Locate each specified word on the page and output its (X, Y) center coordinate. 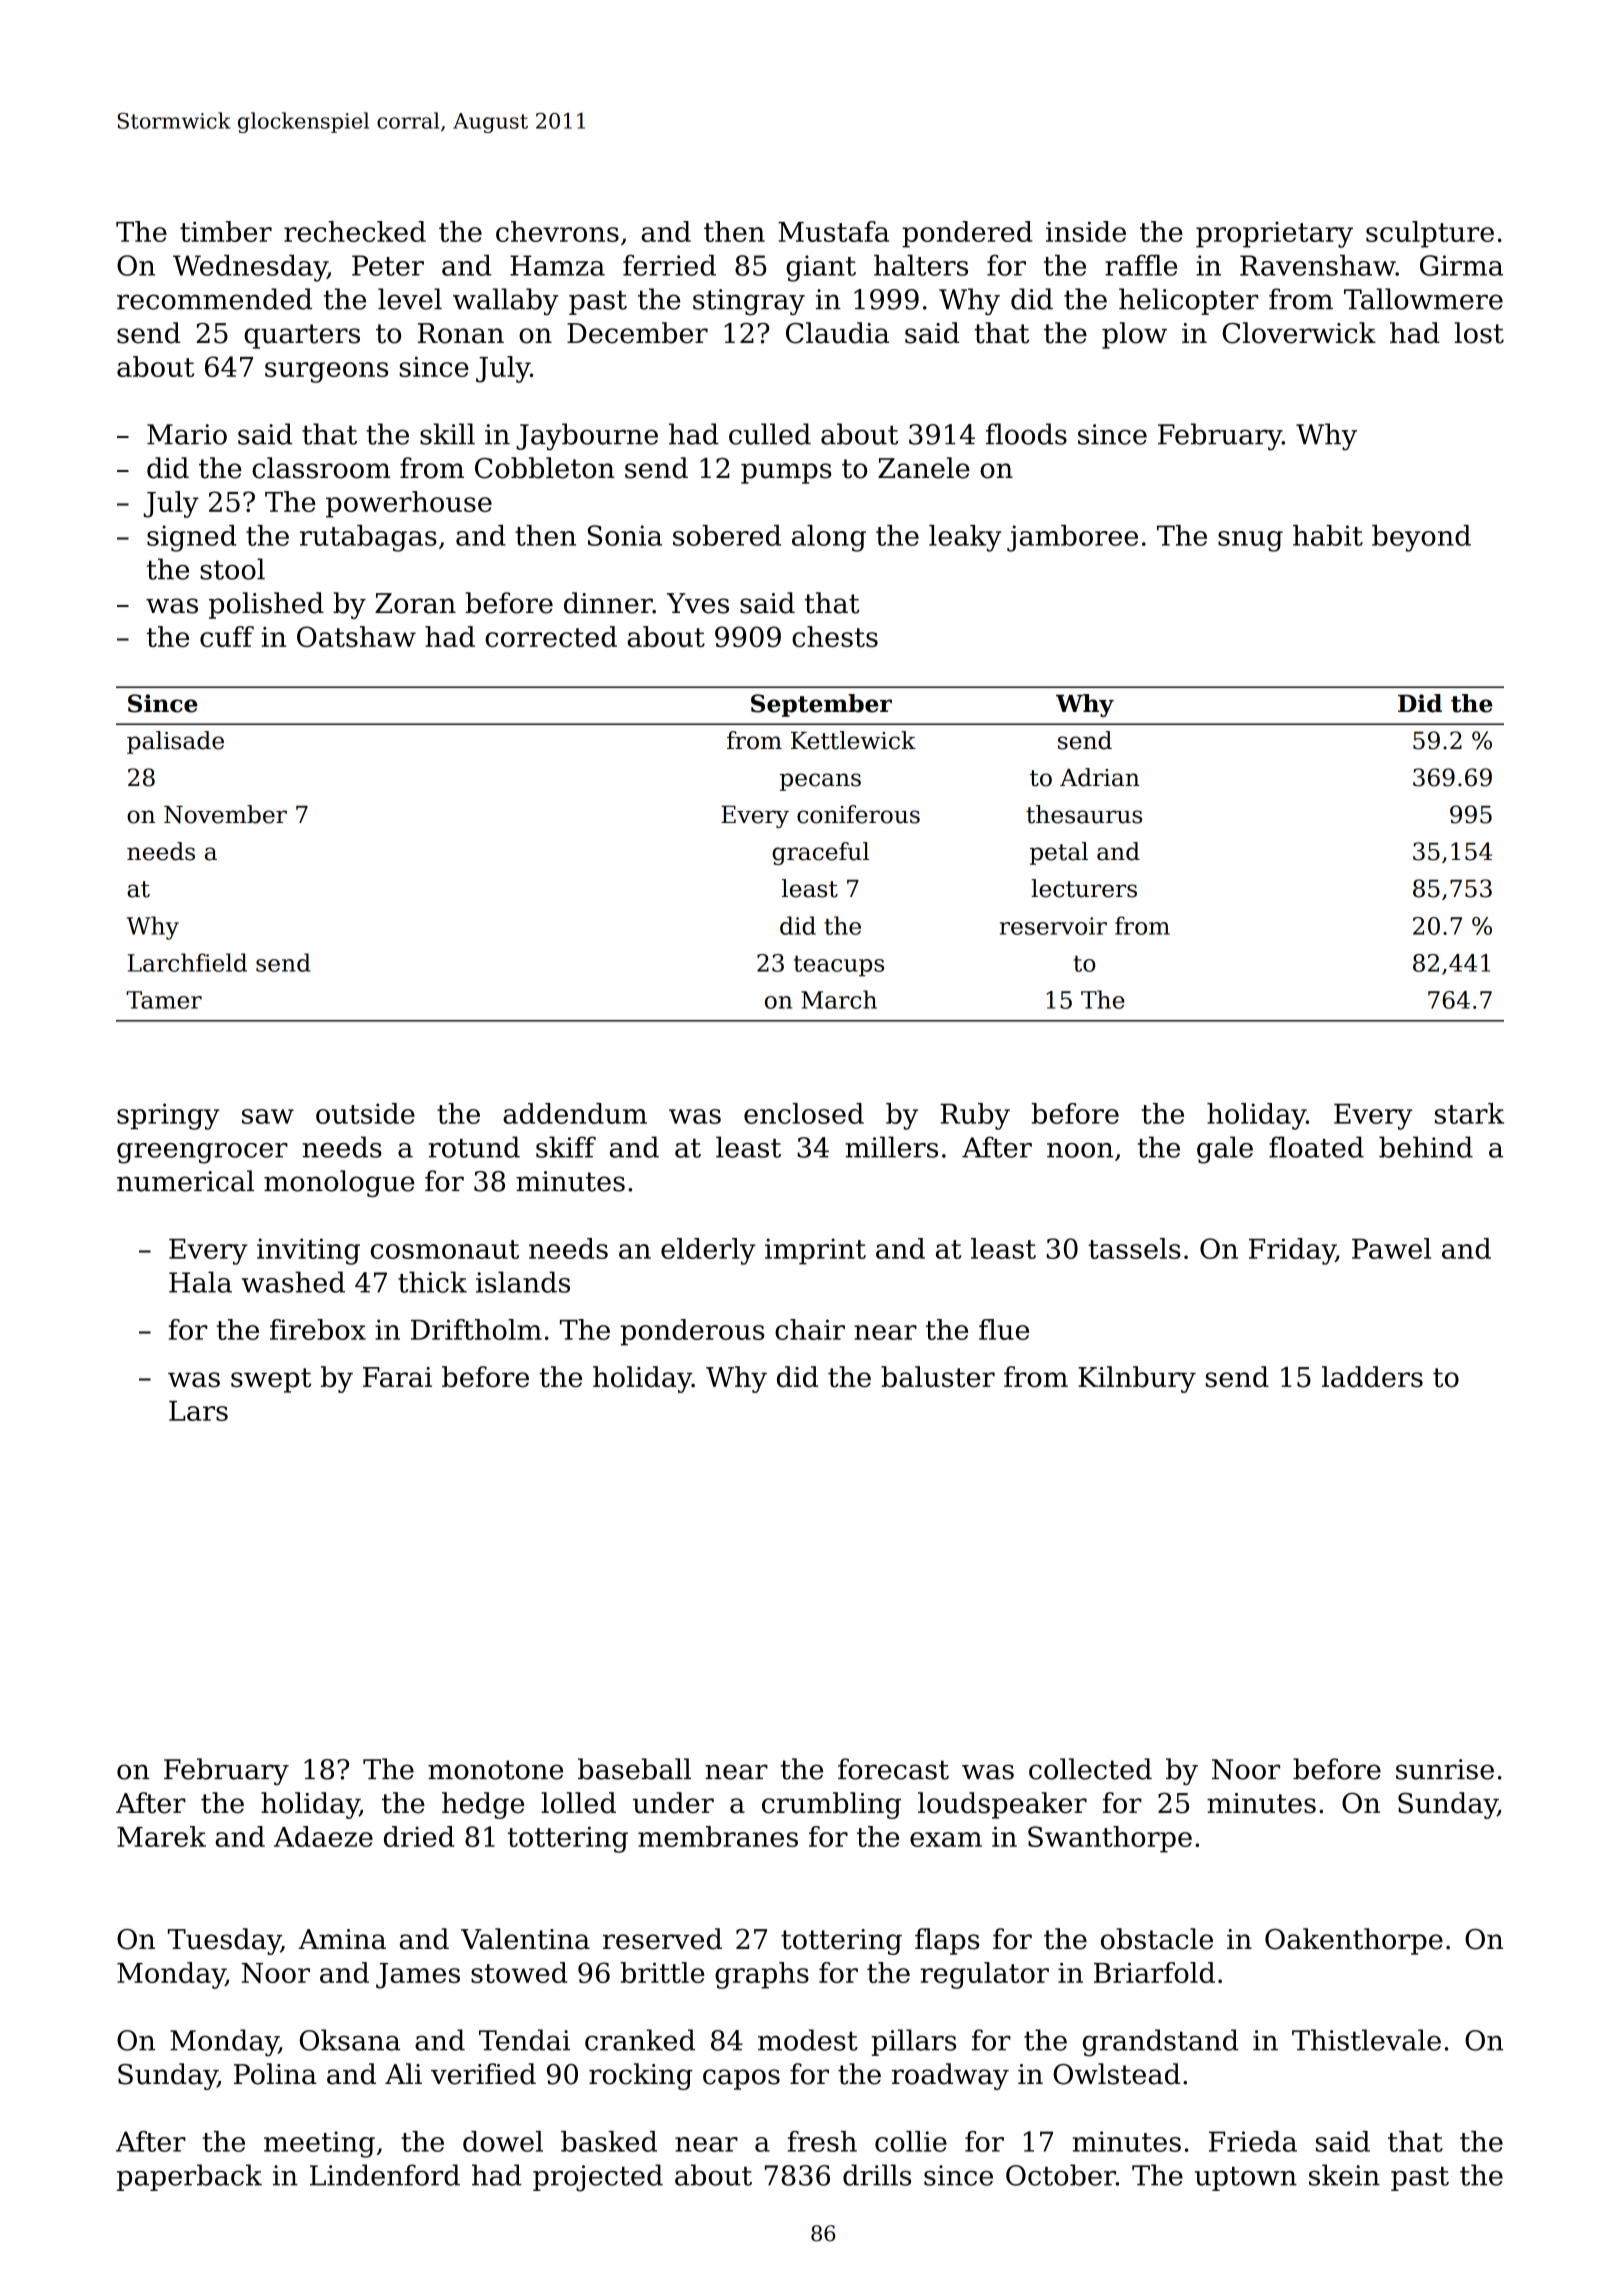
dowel (503, 2141)
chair (810, 1329)
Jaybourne (587, 437)
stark (1469, 1113)
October (1061, 2175)
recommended (214, 299)
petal (1059, 853)
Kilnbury (1137, 1379)
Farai (397, 1377)
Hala (200, 1282)
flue (1004, 1329)
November (225, 814)
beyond (1421, 538)
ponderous (692, 1332)
